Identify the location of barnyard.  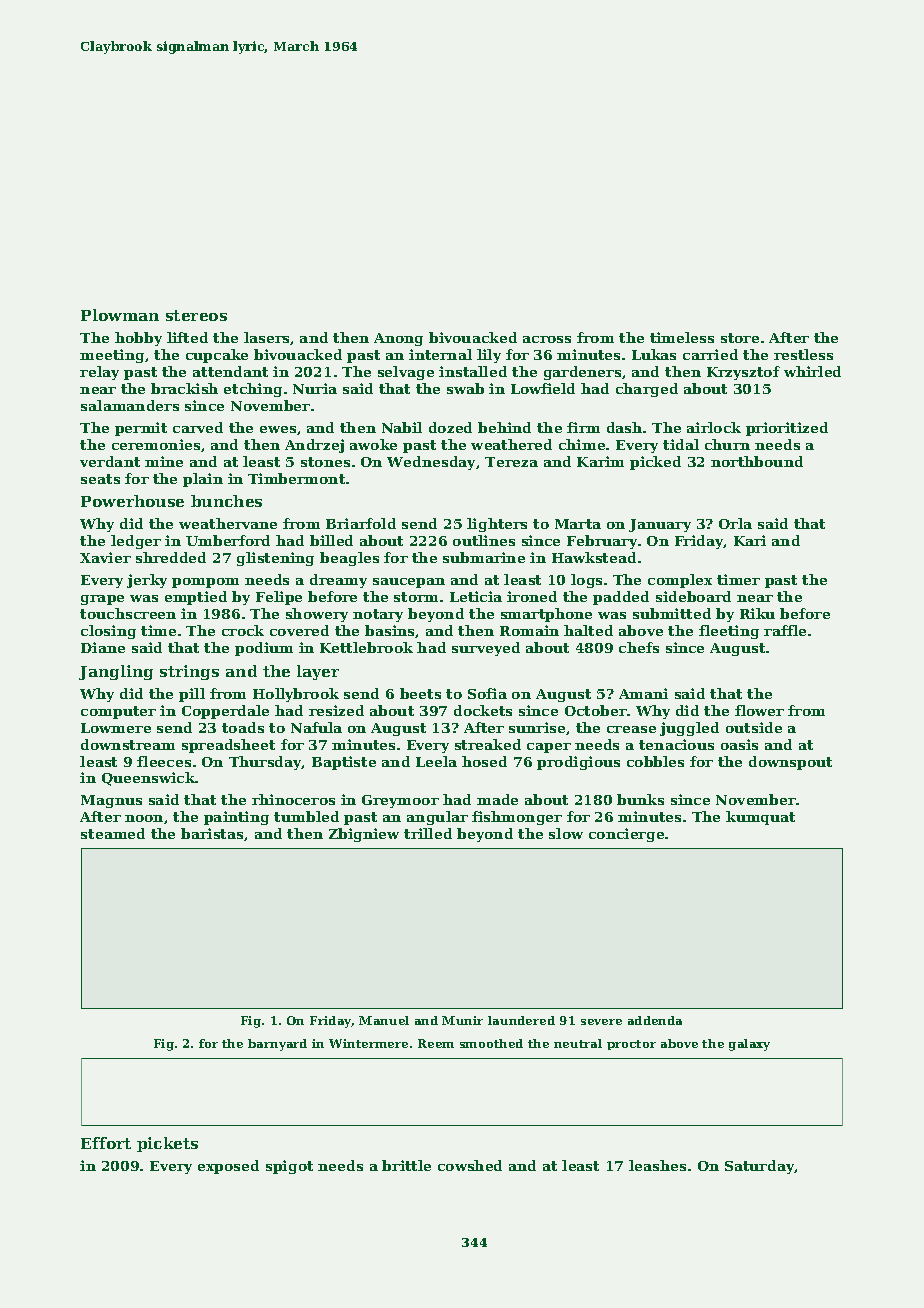
(277, 1045).
